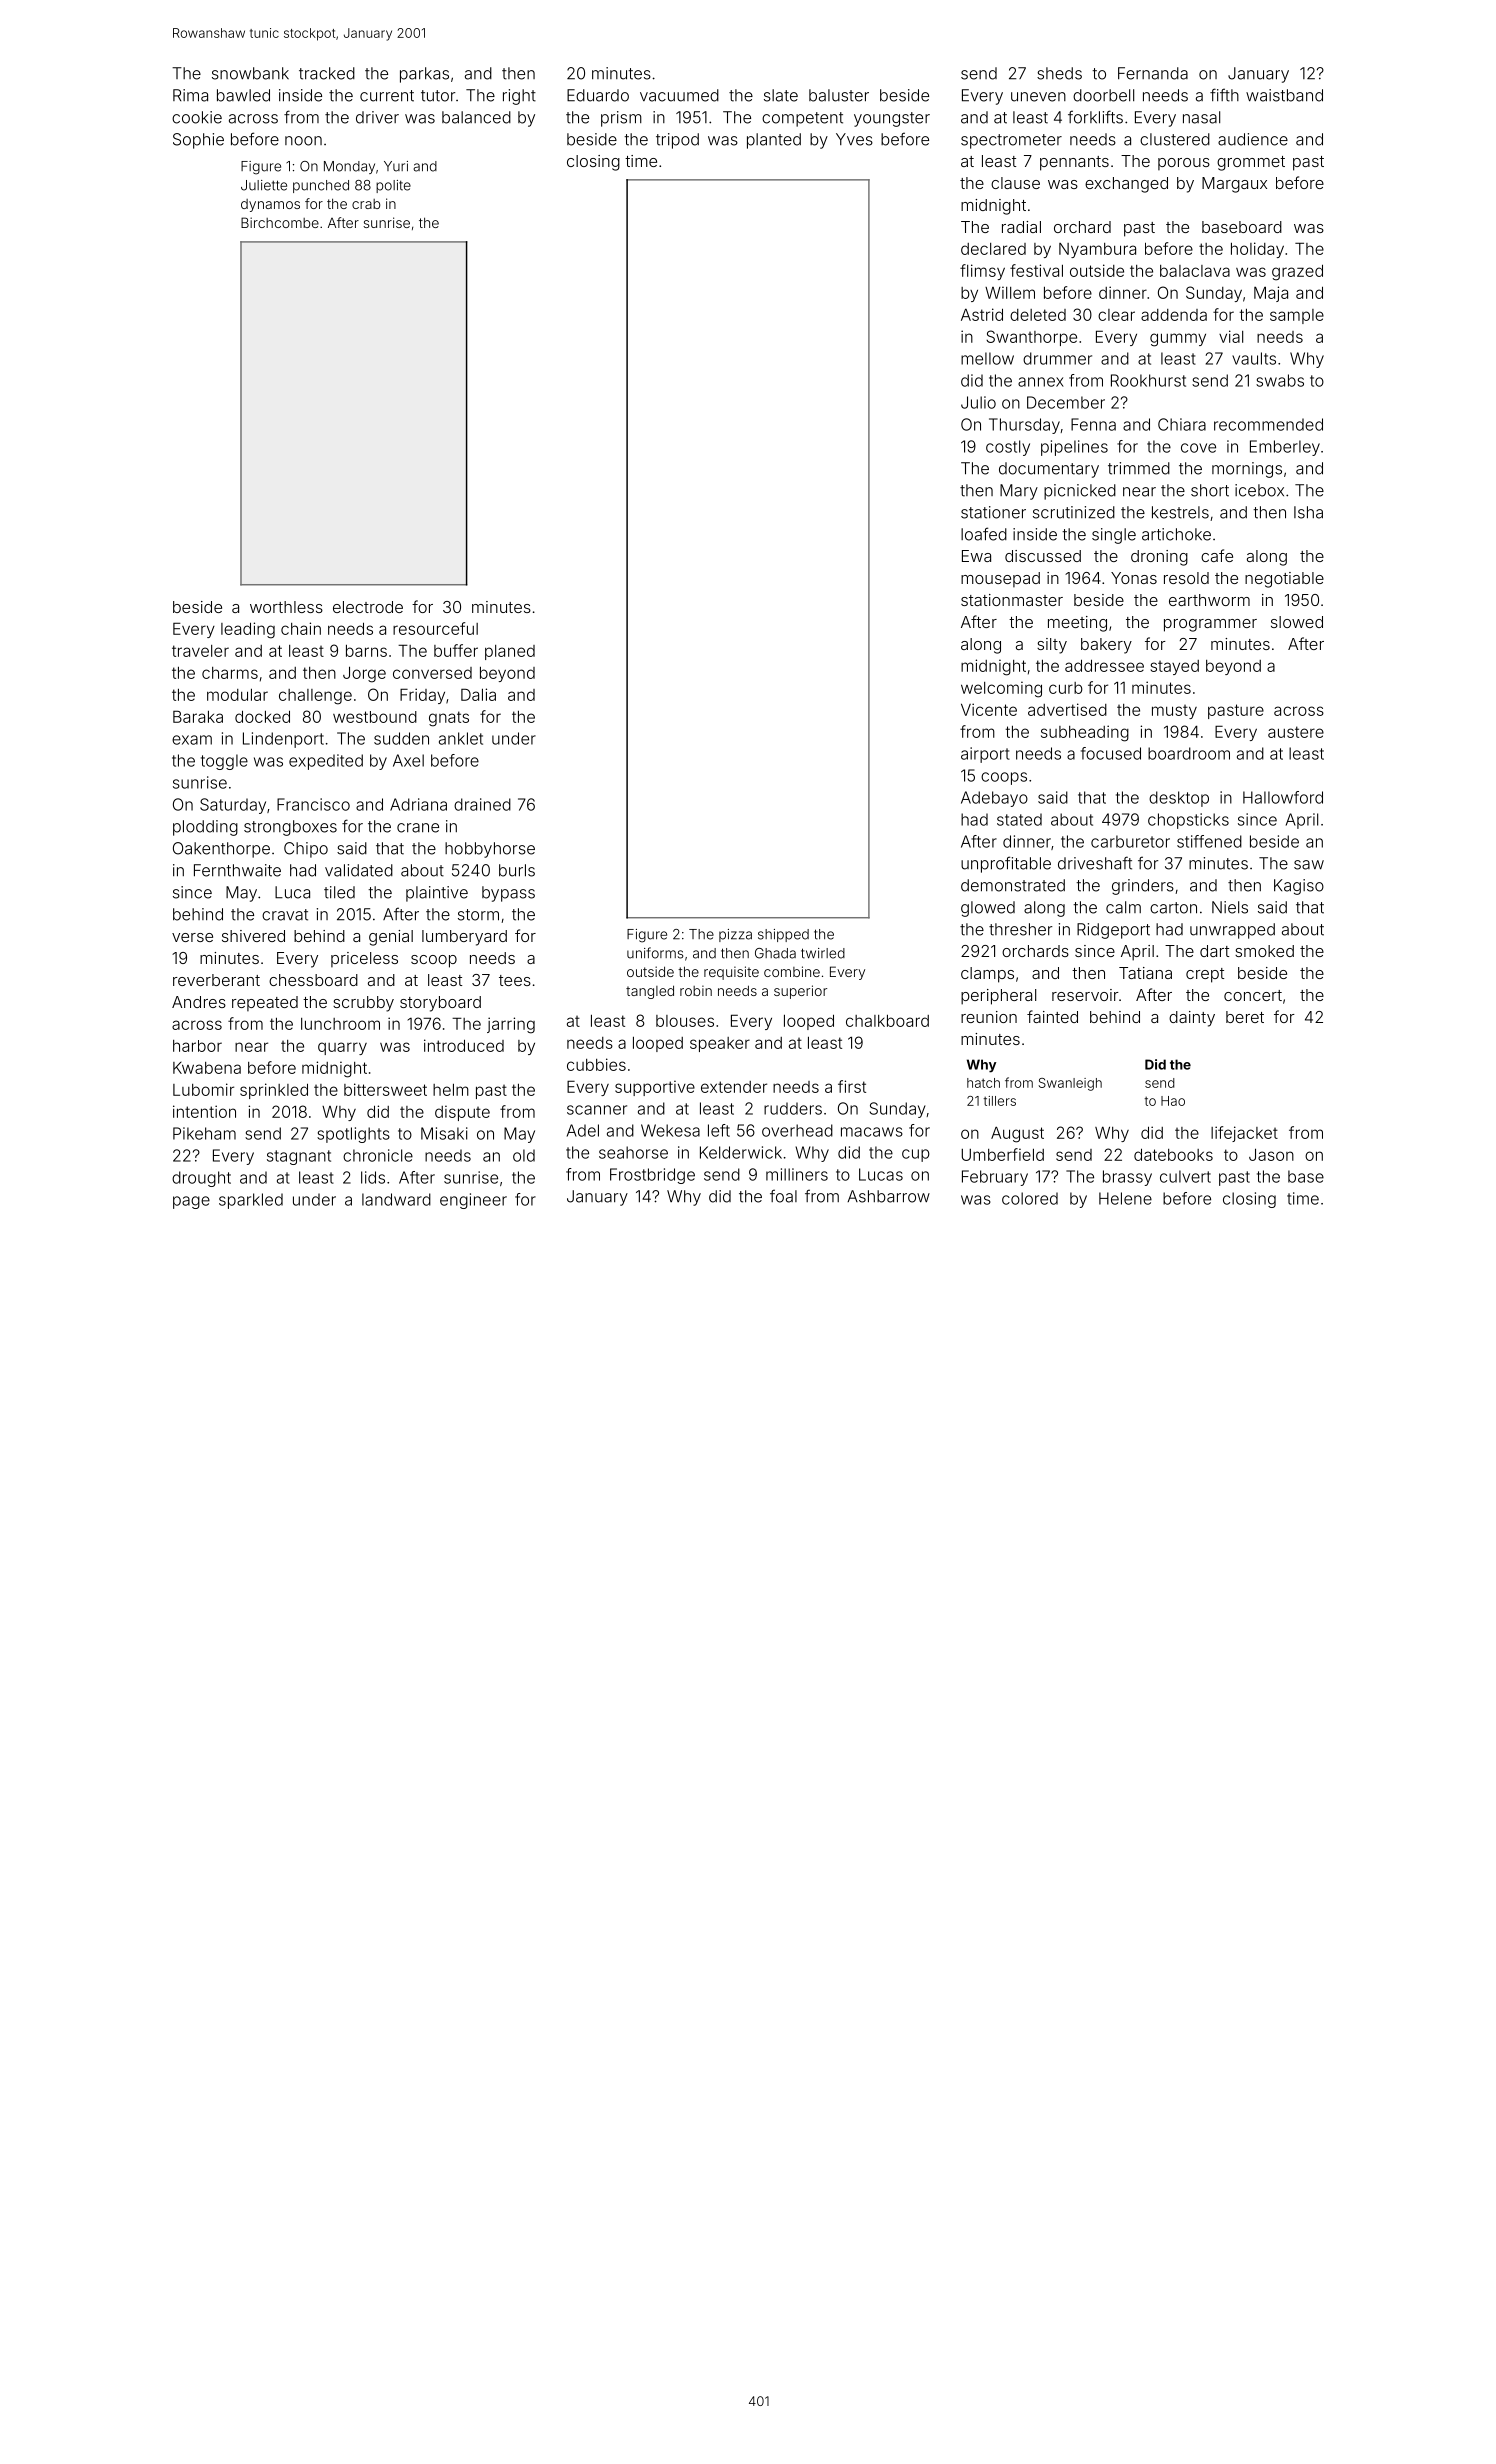 This image has width=1496, height=2464. I want to click on storyboard, so click(440, 1004).
